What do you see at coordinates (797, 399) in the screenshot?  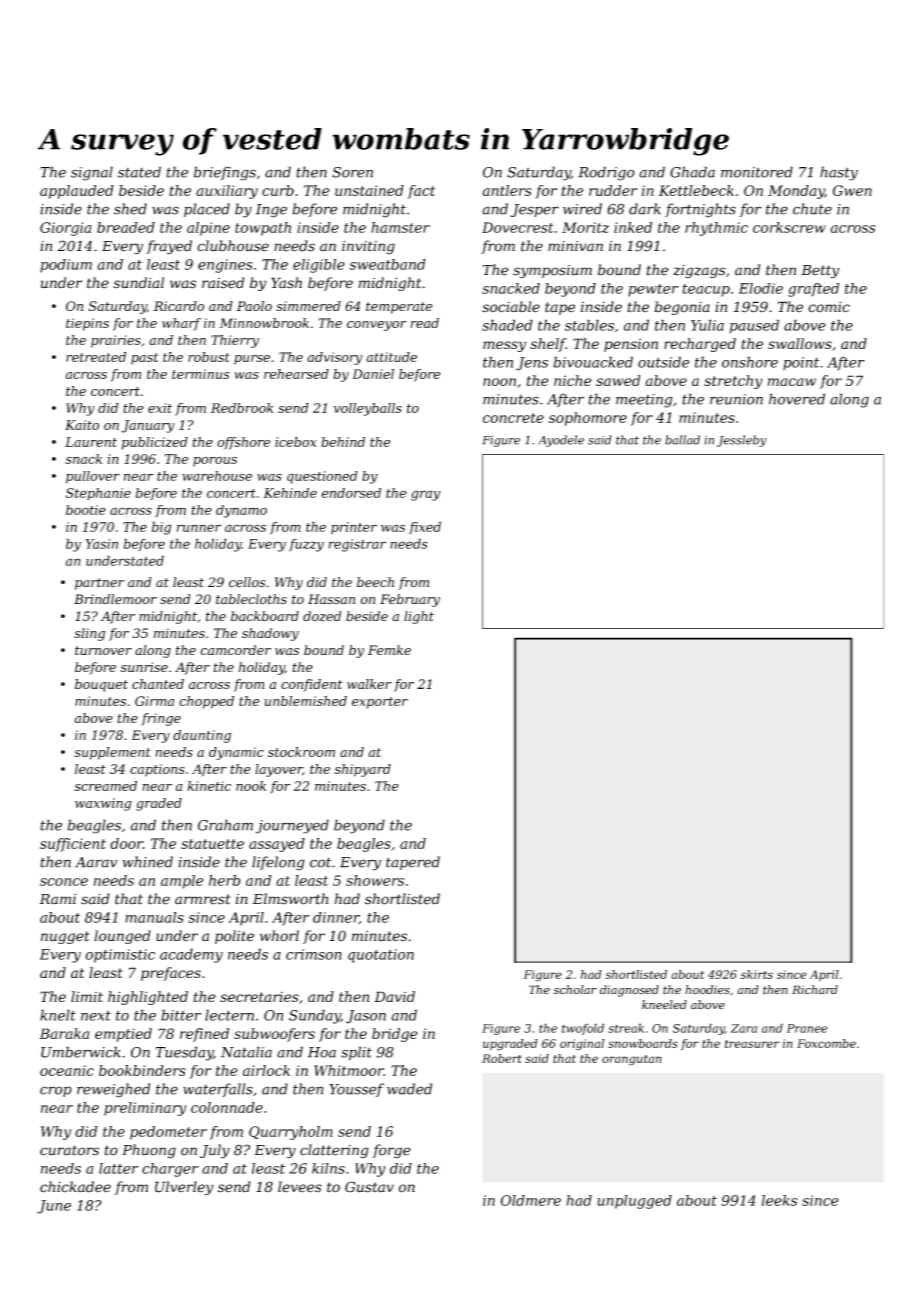 I see `hovered` at bounding box center [797, 399].
